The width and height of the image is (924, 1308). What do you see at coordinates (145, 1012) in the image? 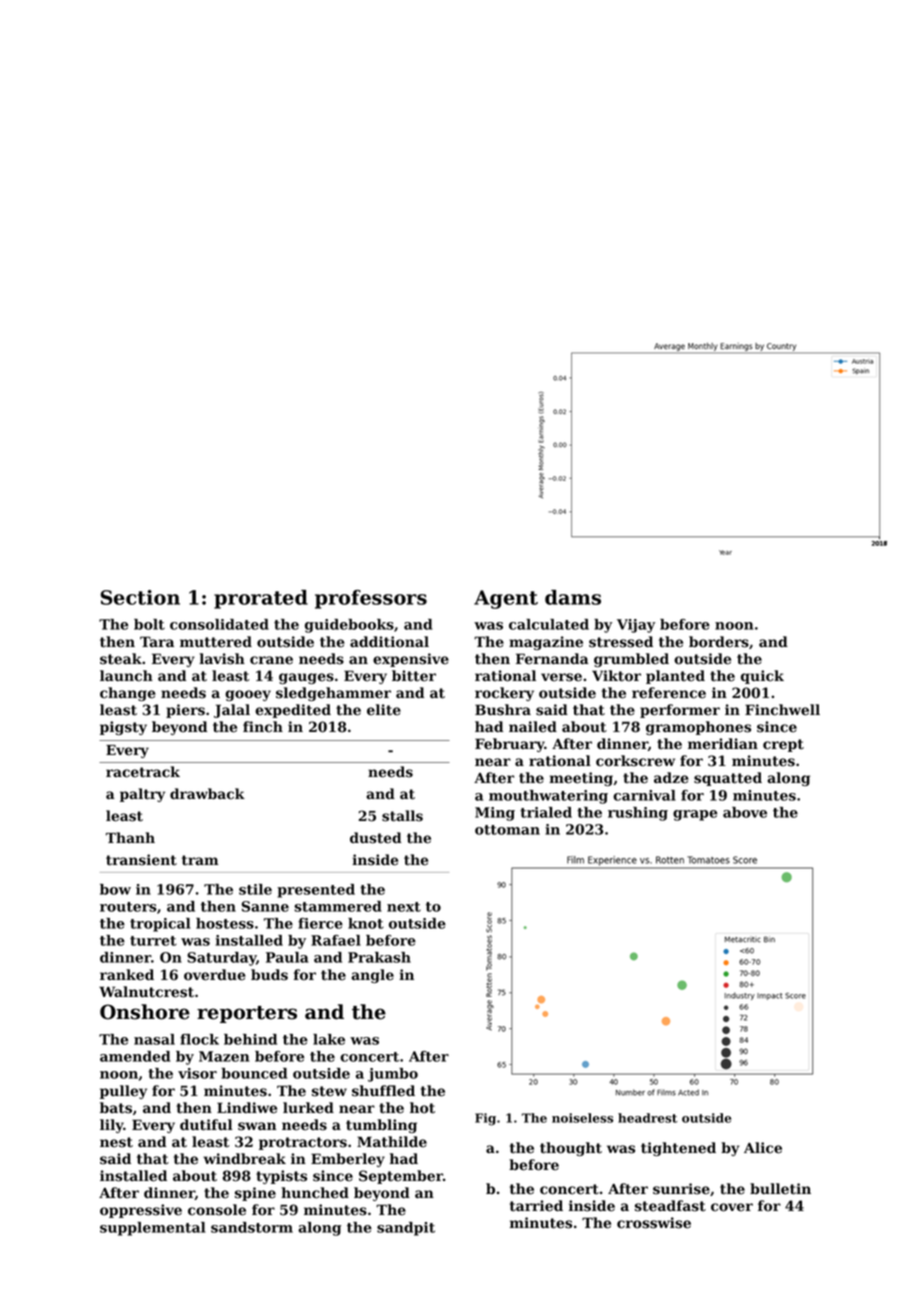
I see `Onshore` at bounding box center [145, 1012].
